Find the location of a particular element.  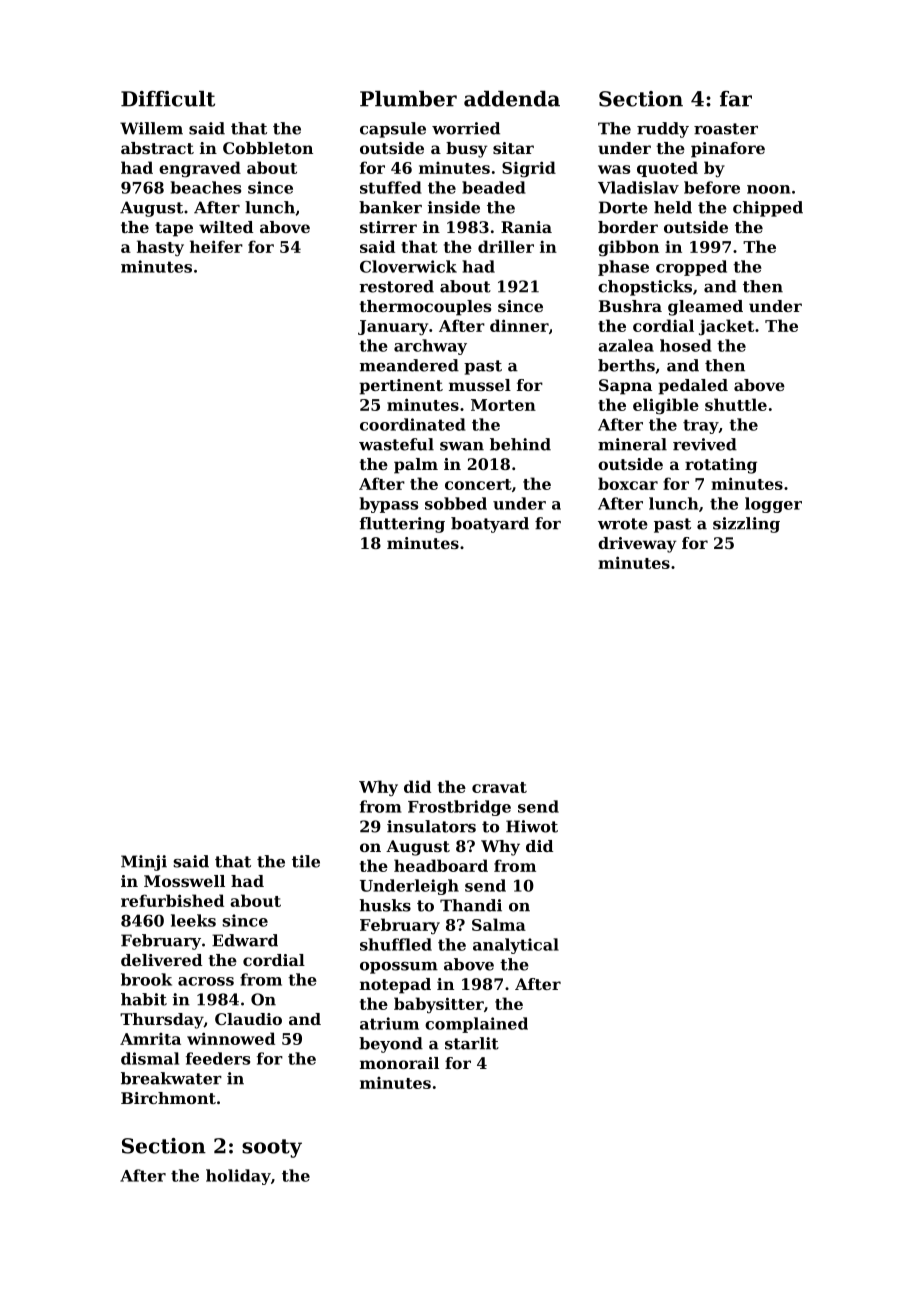

starlit is located at coordinates (472, 1043).
